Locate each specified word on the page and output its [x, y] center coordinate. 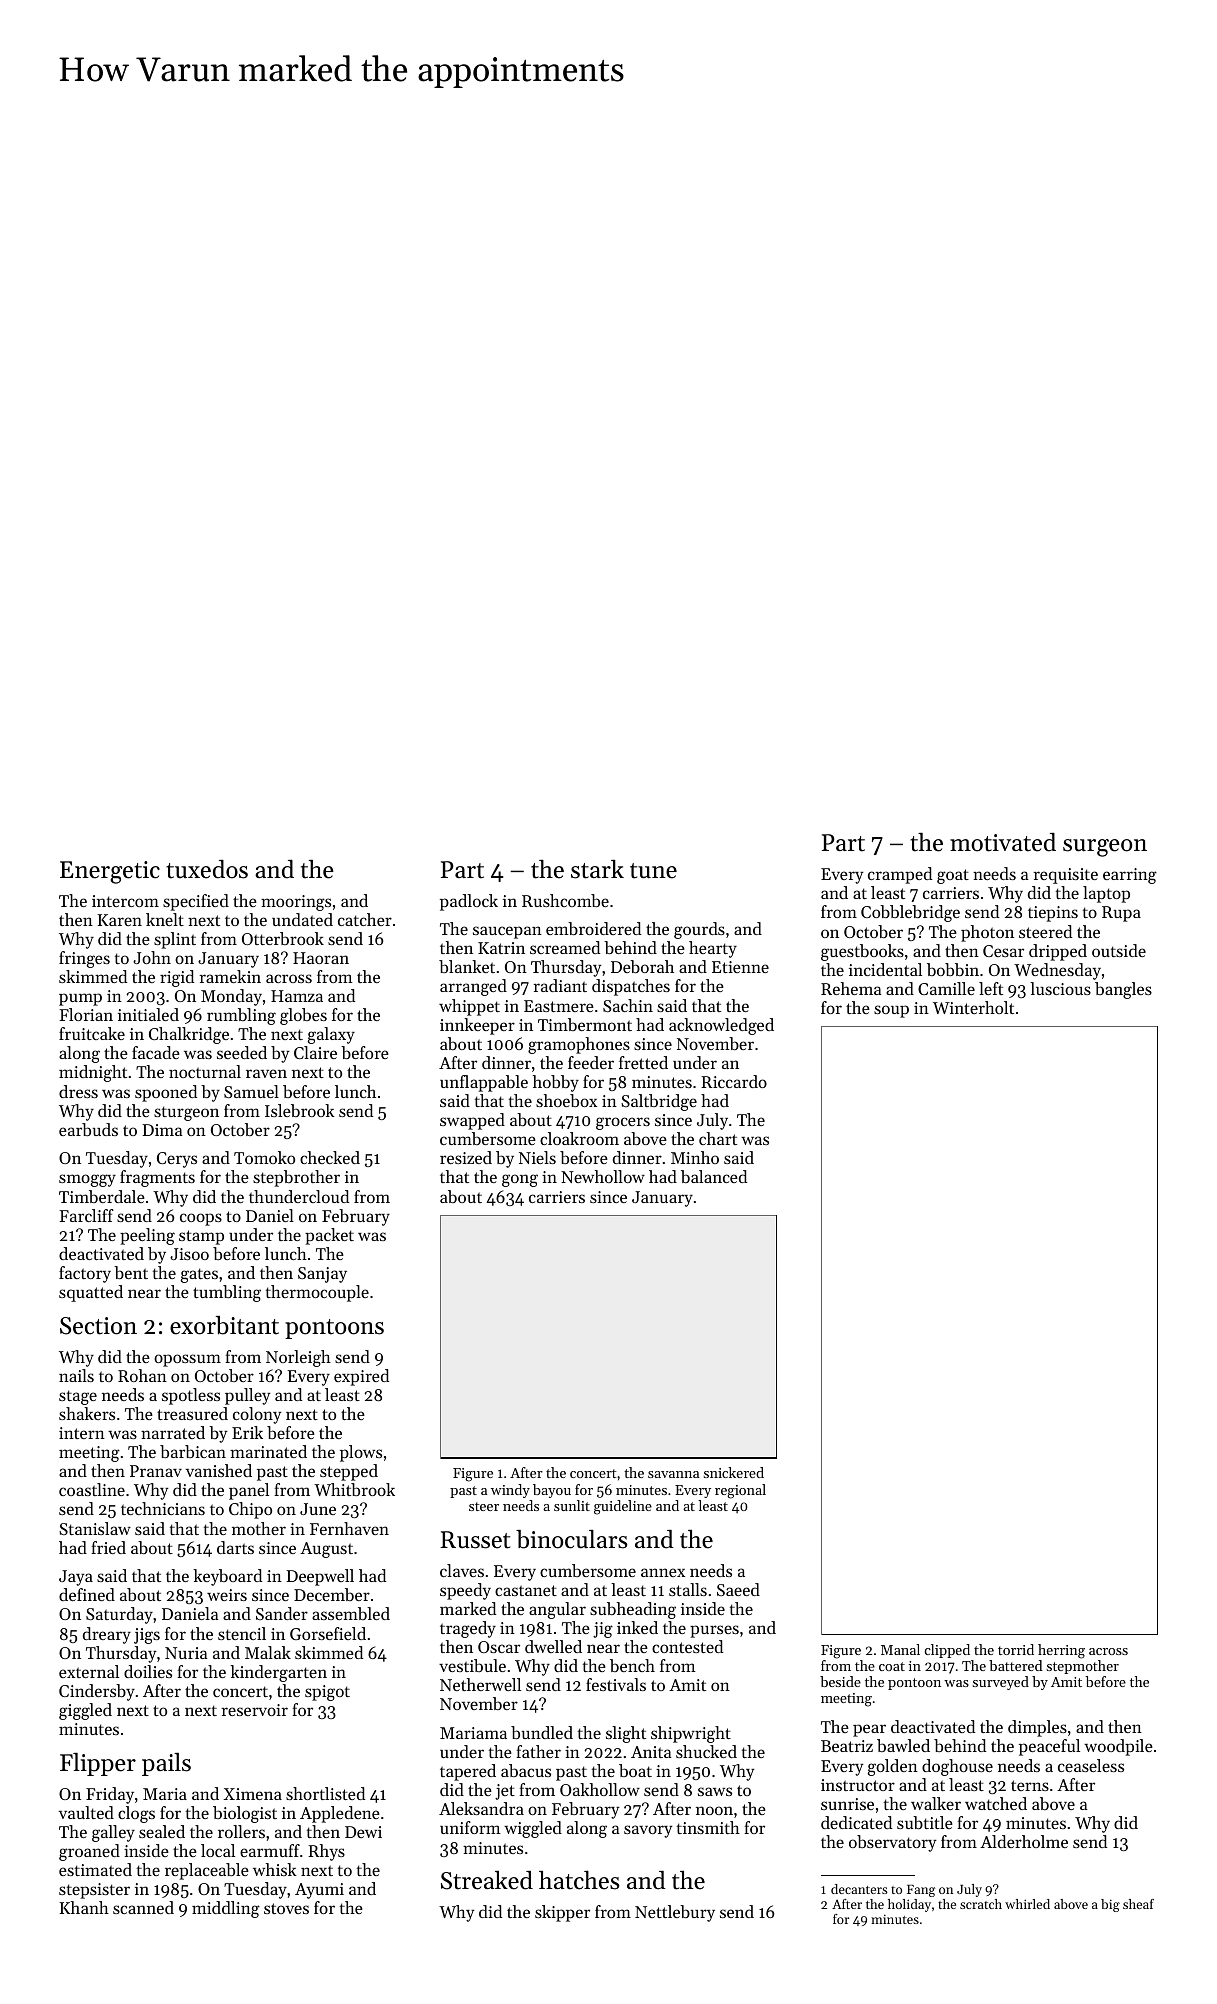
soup [891, 1011]
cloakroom [579, 1138]
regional [740, 1491]
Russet [475, 1540]
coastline [92, 1489]
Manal [900, 1649]
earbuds [88, 1129]
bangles [1123, 990]
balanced [714, 1176]
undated [302, 919]
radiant [560, 985]
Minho [695, 1157]
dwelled [553, 1646]
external [89, 1671]
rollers [241, 1831]
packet [329, 1236]
